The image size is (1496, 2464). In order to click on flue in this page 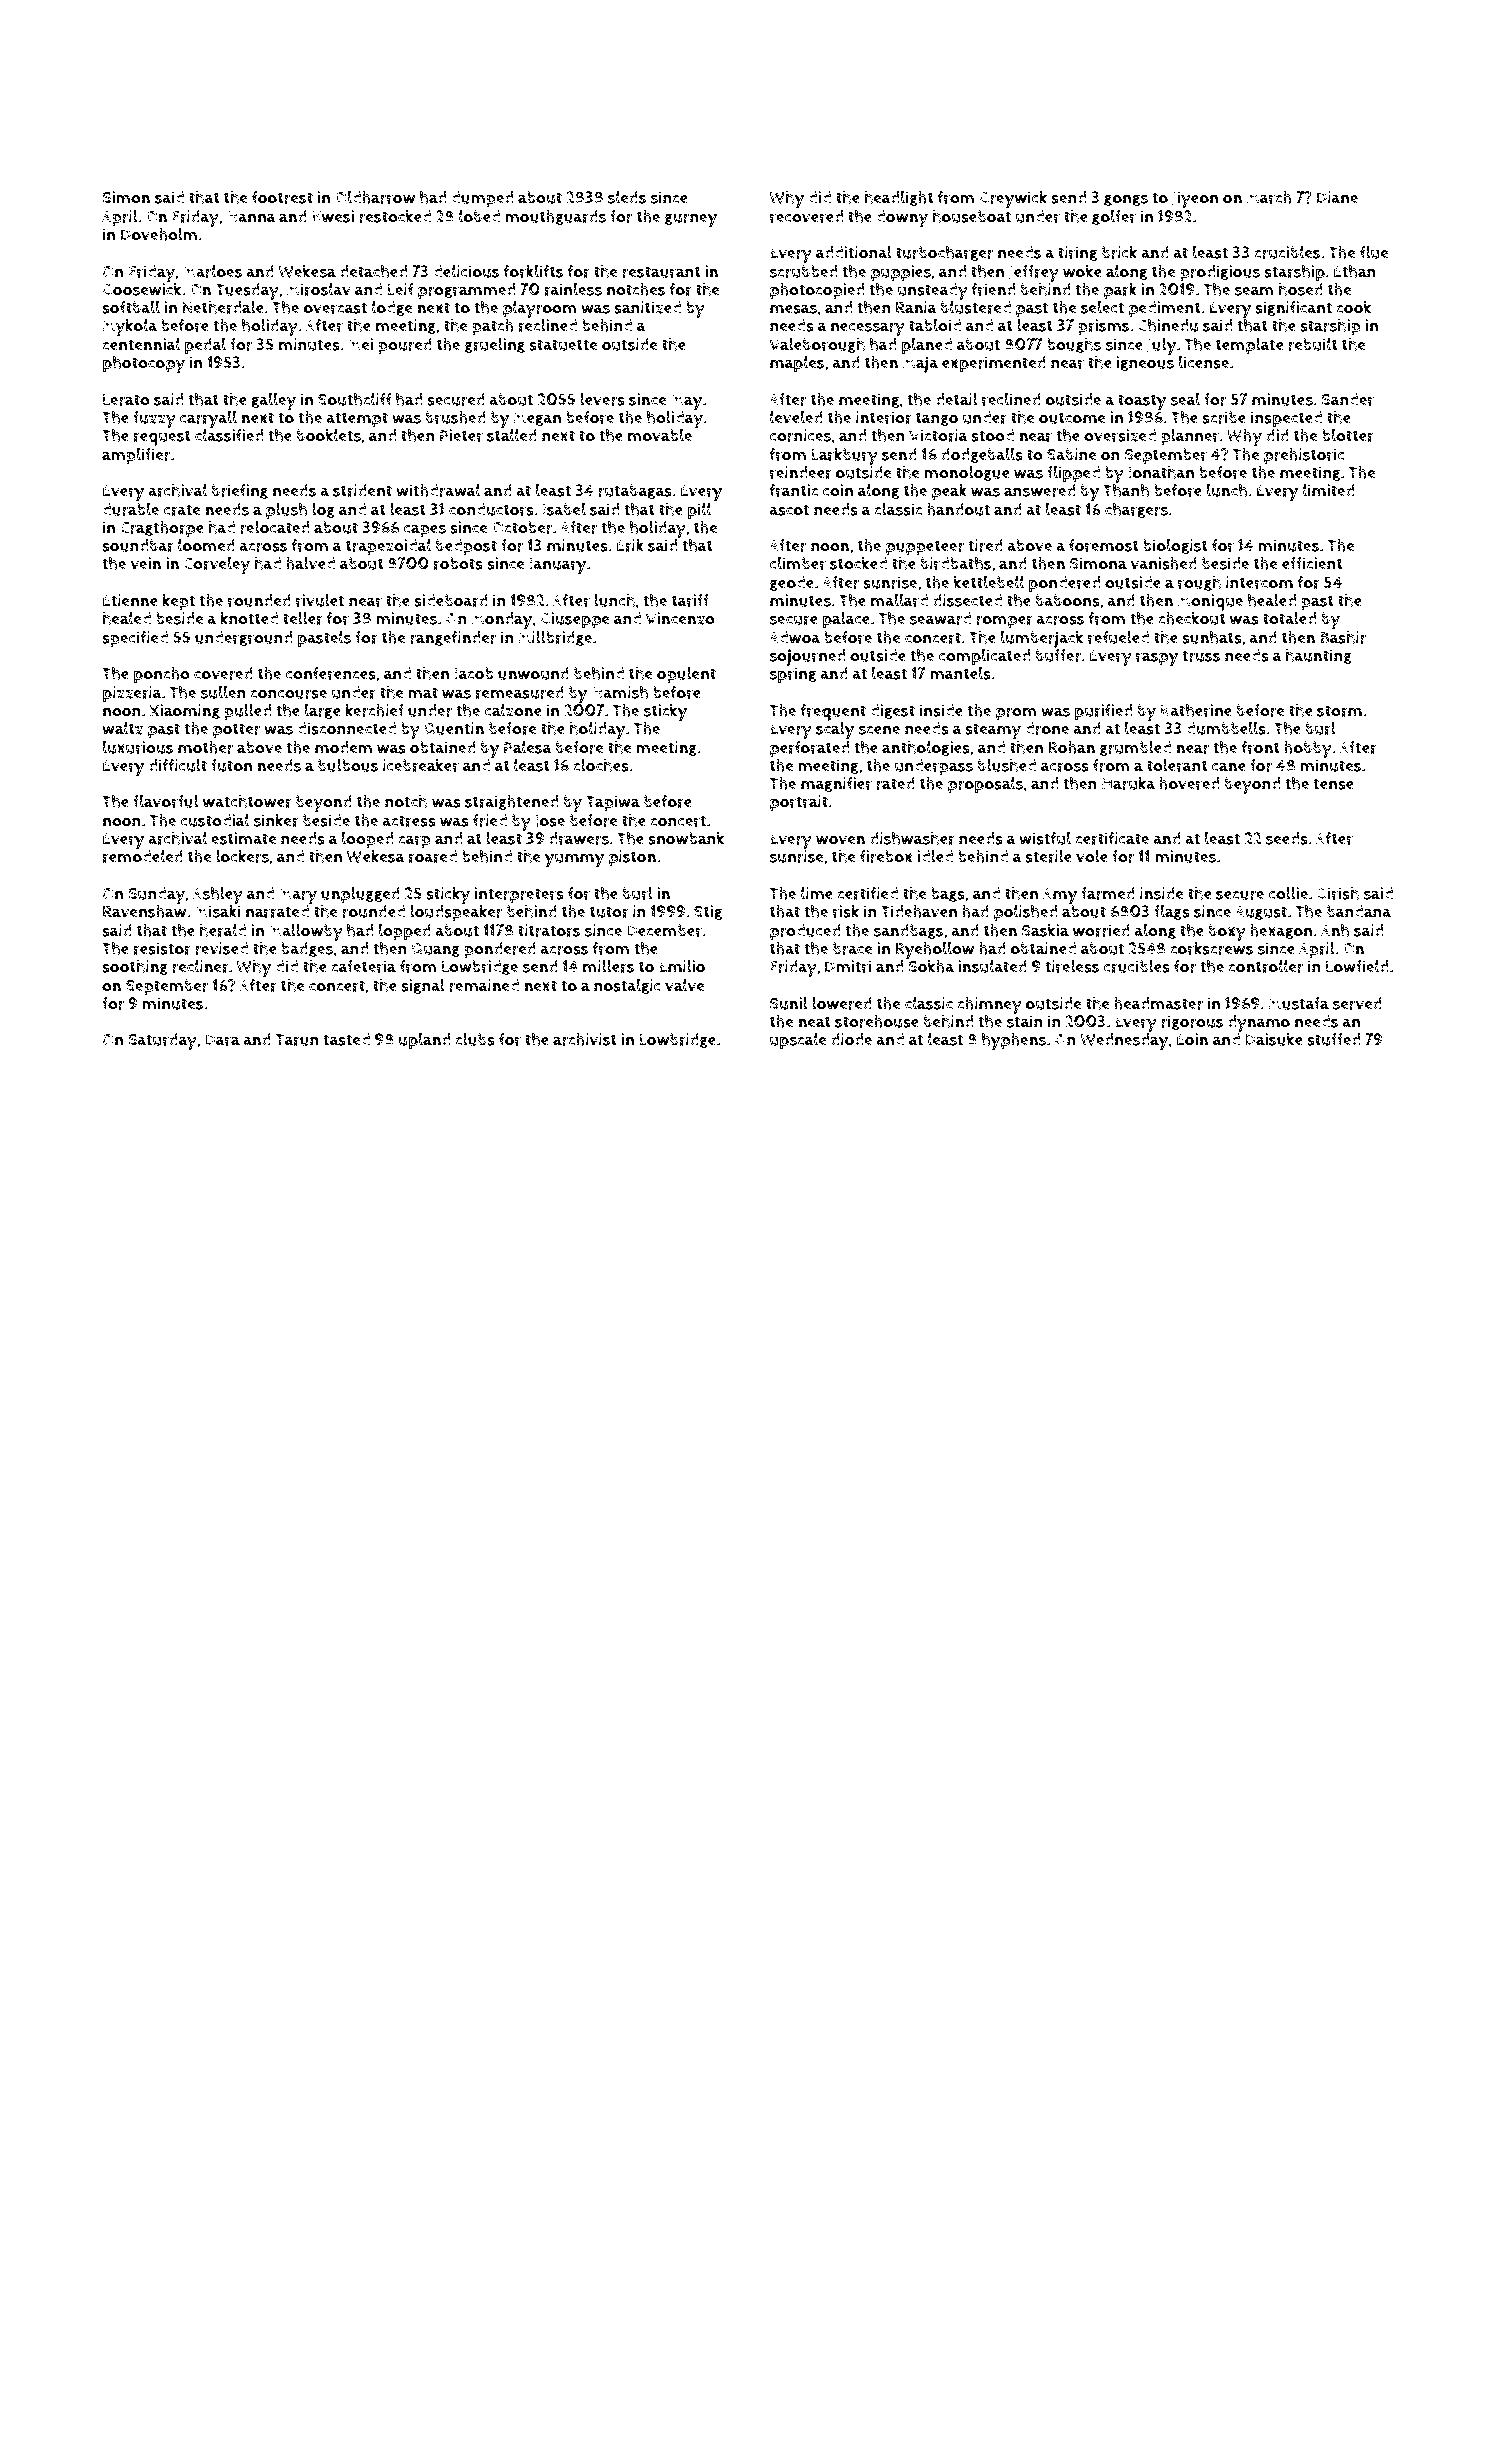, I will do `click(1374, 252)`.
